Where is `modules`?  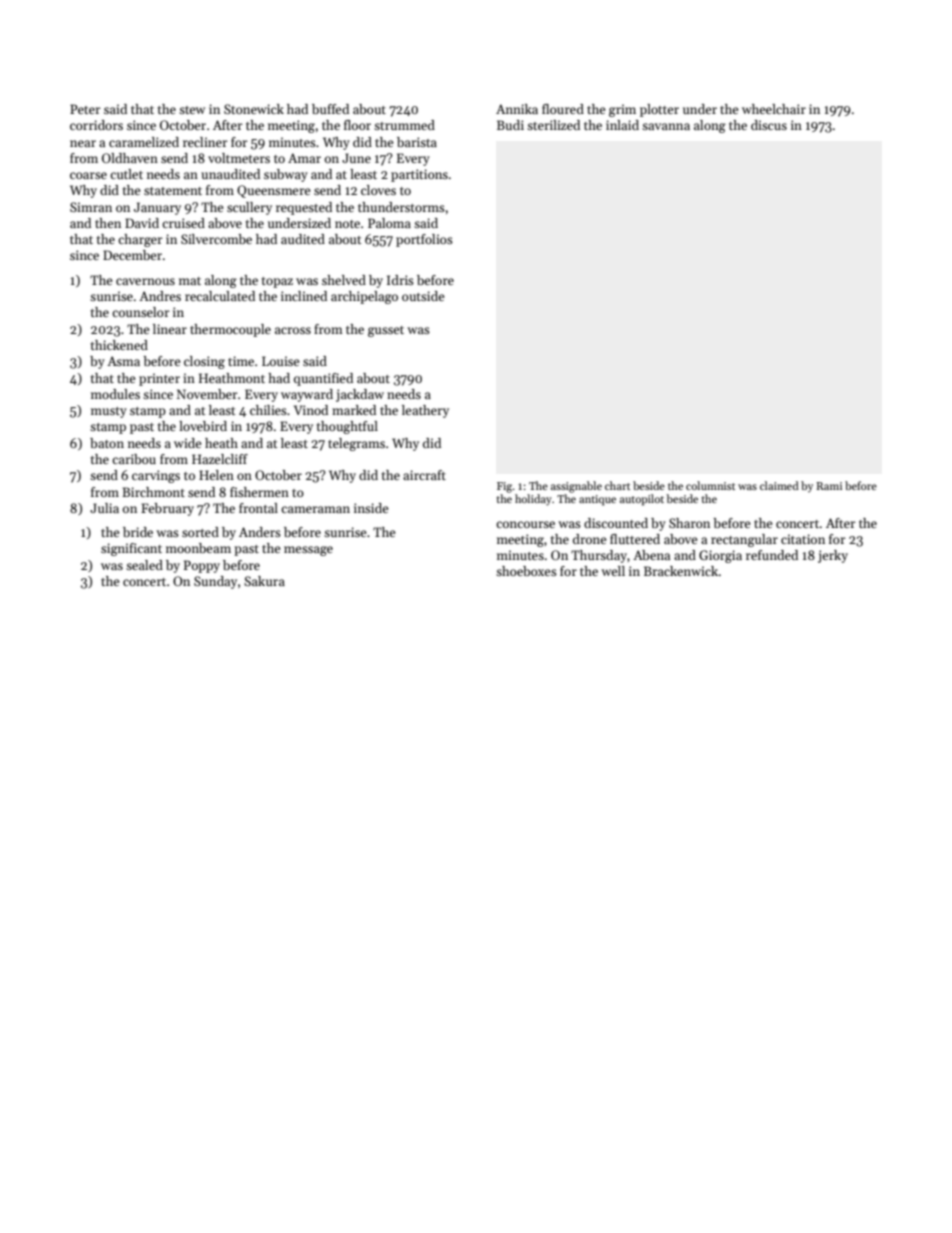
modules is located at coordinates (115, 394).
